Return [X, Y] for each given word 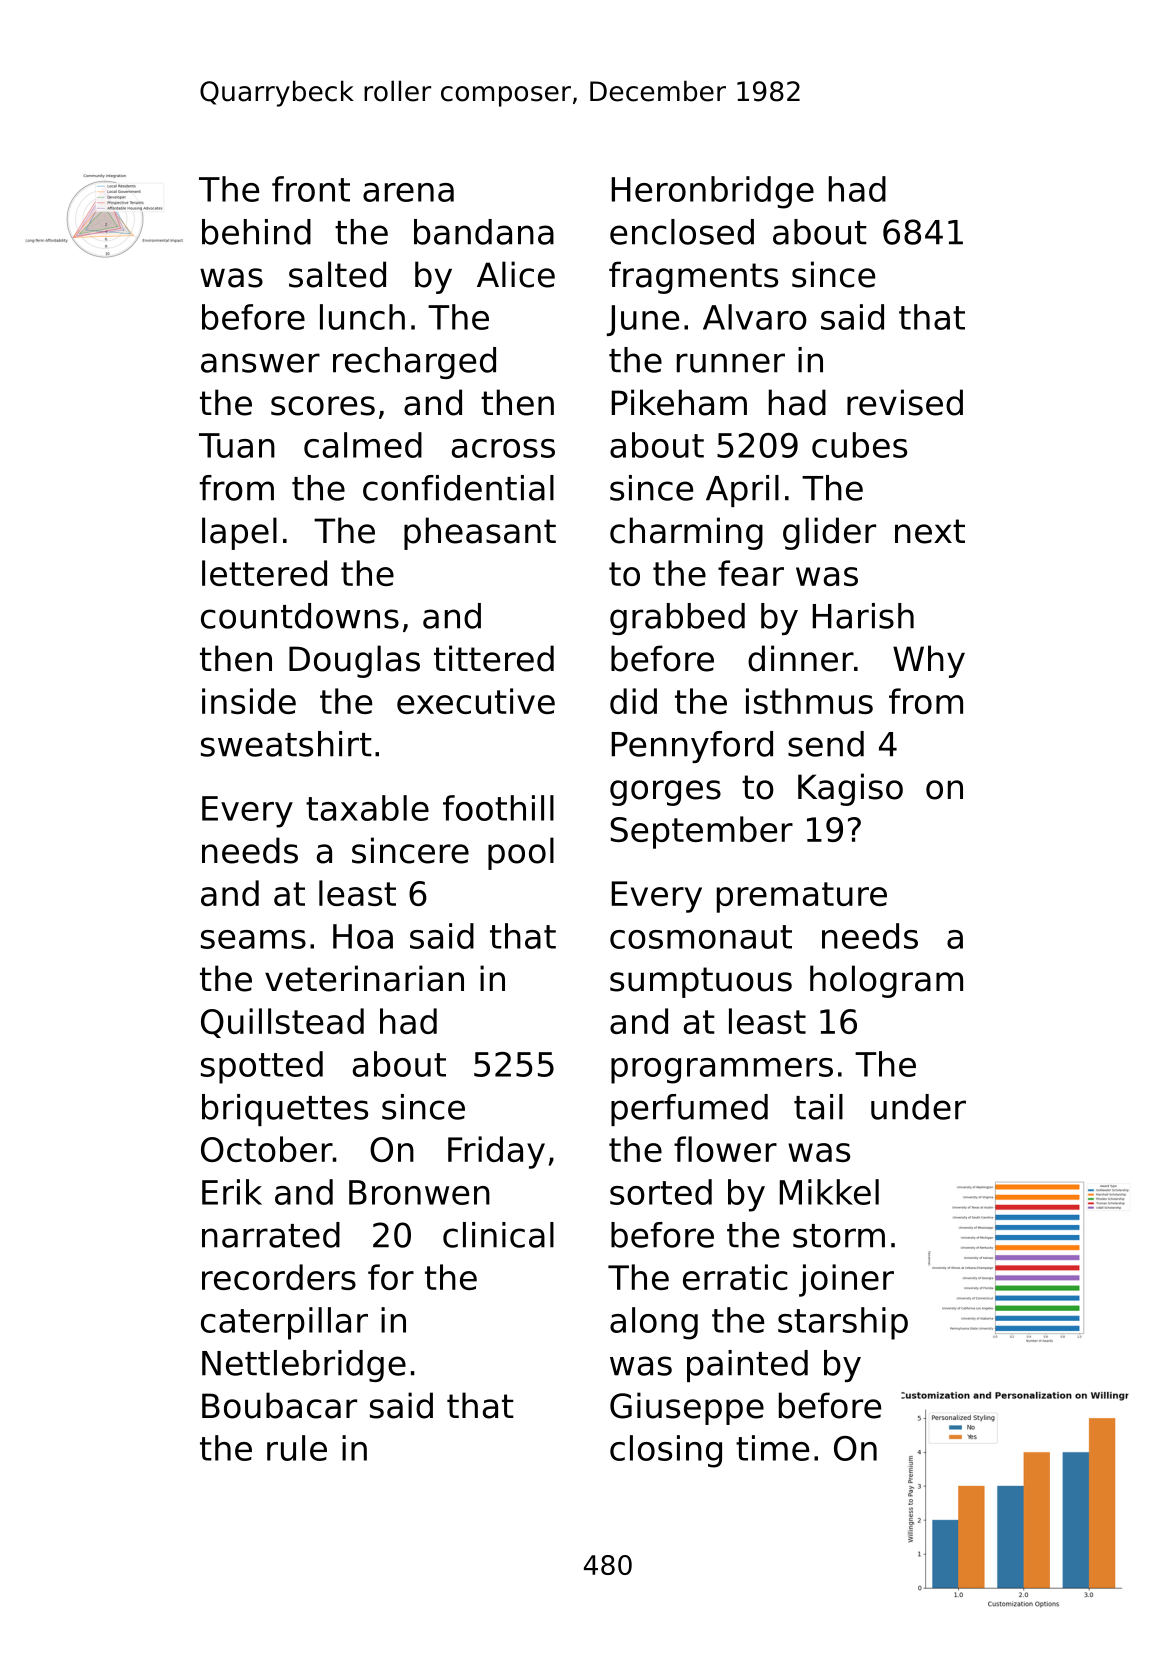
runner [731, 363]
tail [818, 1107]
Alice [516, 274]
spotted [262, 1067]
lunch [362, 317]
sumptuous [701, 982]
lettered [264, 573]
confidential [458, 488]
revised [905, 402]
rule [297, 1448]
